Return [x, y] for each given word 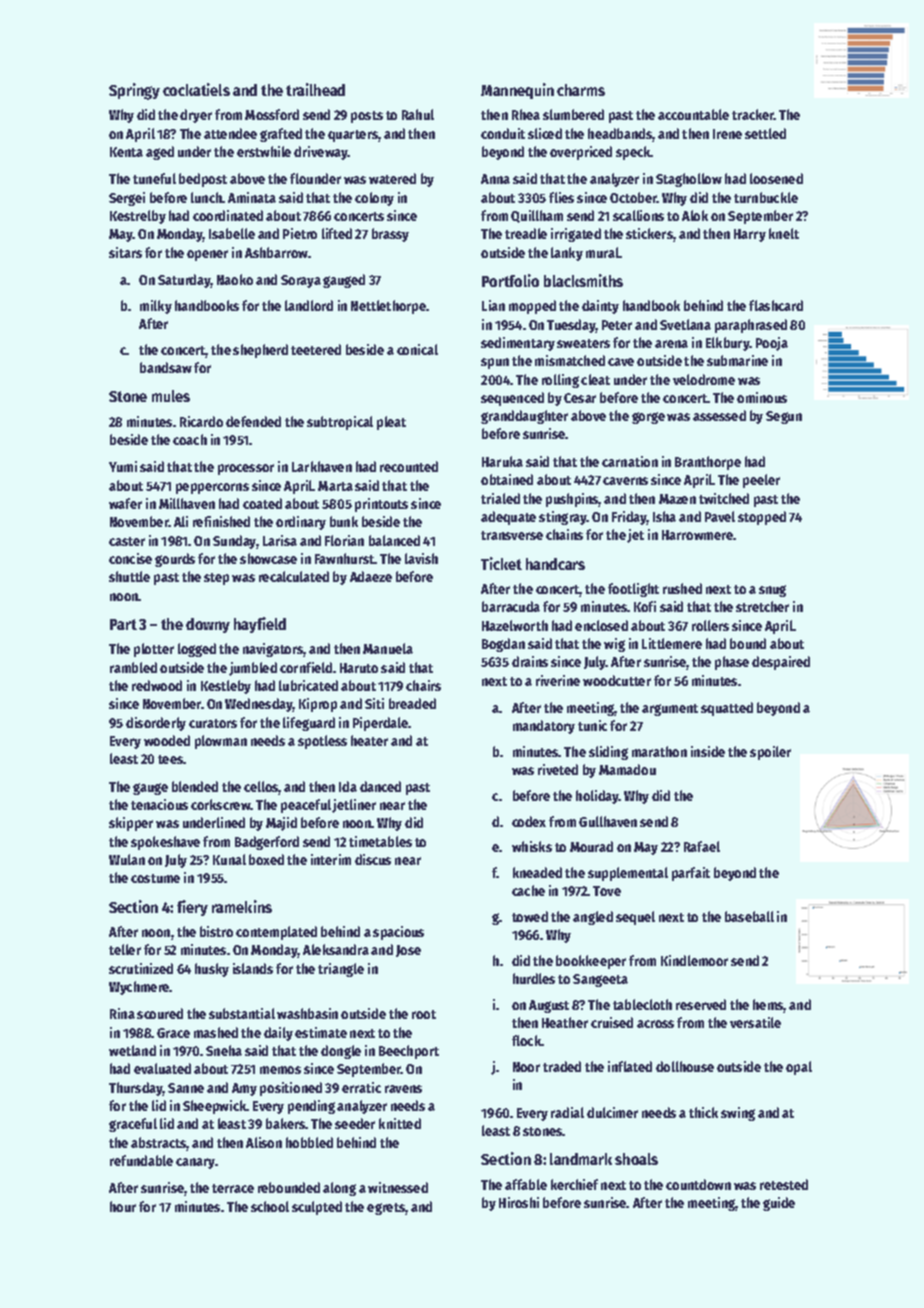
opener [207, 255]
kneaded [537, 872]
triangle [341, 970]
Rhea [526, 114]
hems [768, 1006]
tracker [753, 114]
